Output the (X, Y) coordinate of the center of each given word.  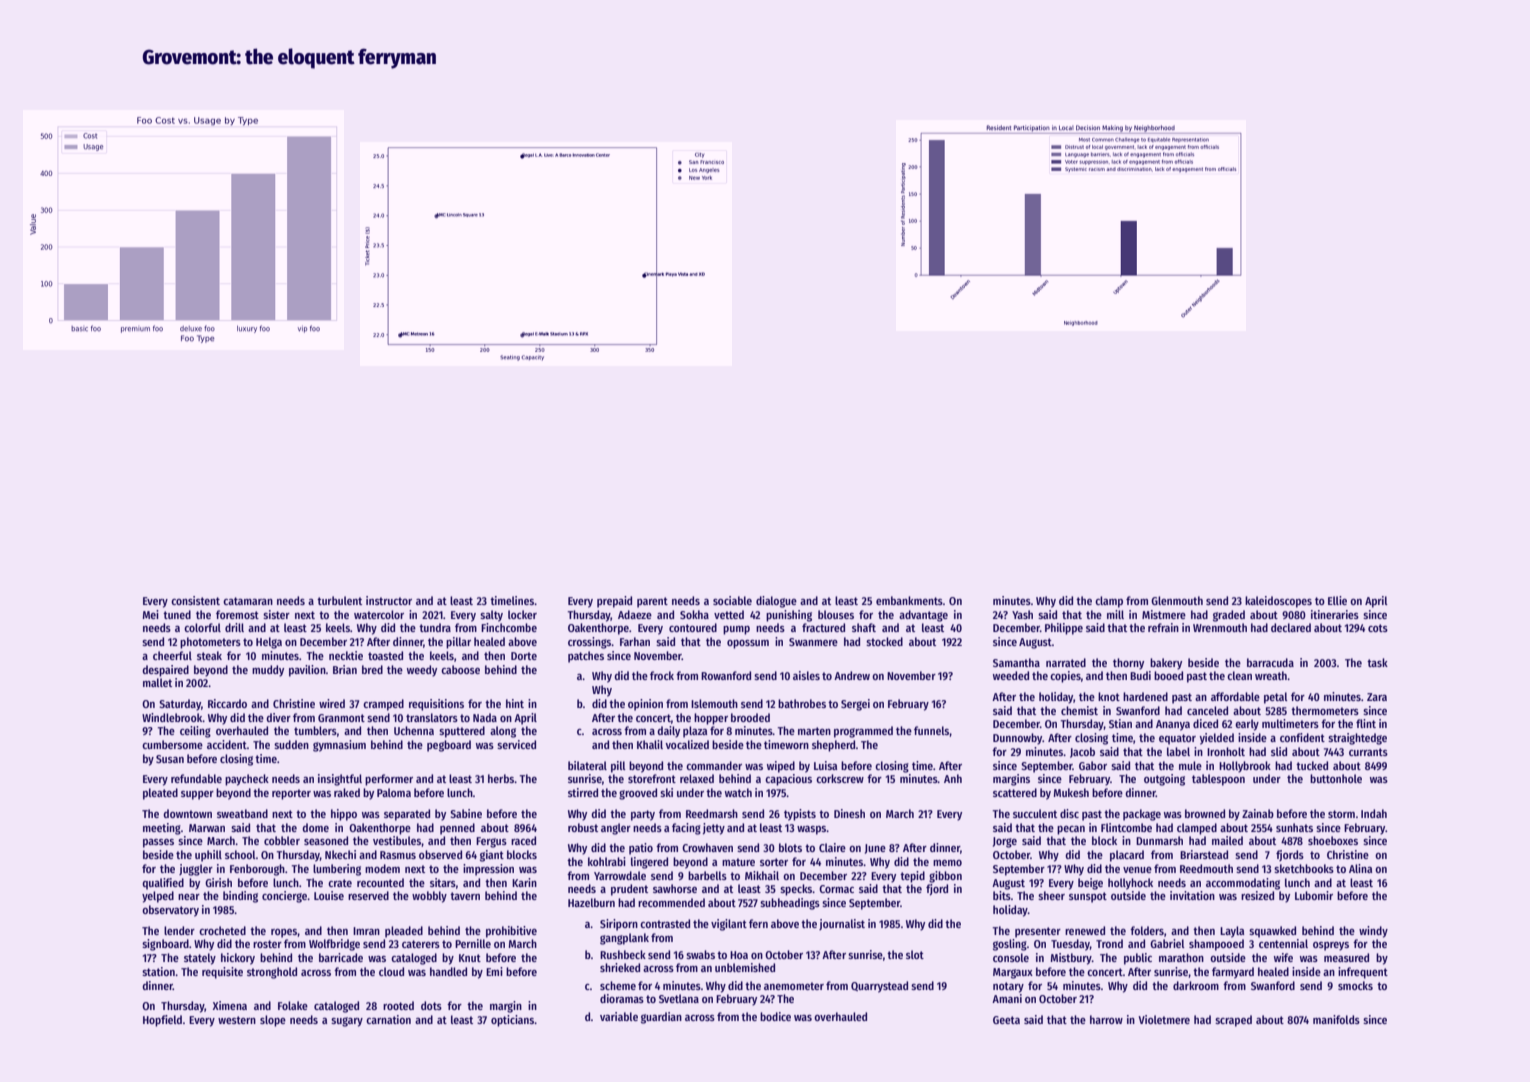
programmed (863, 732)
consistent (195, 600)
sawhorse (675, 888)
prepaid (614, 602)
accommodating (1243, 884)
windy (1373, 932)
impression (488, 870)
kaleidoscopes (1278, 602)
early (1247, 725)
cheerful (172, 655)
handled (448, 971)
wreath (1271, 675)
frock (662, 675)
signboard (165, 945)
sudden (291, 744)
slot (915, 954)
